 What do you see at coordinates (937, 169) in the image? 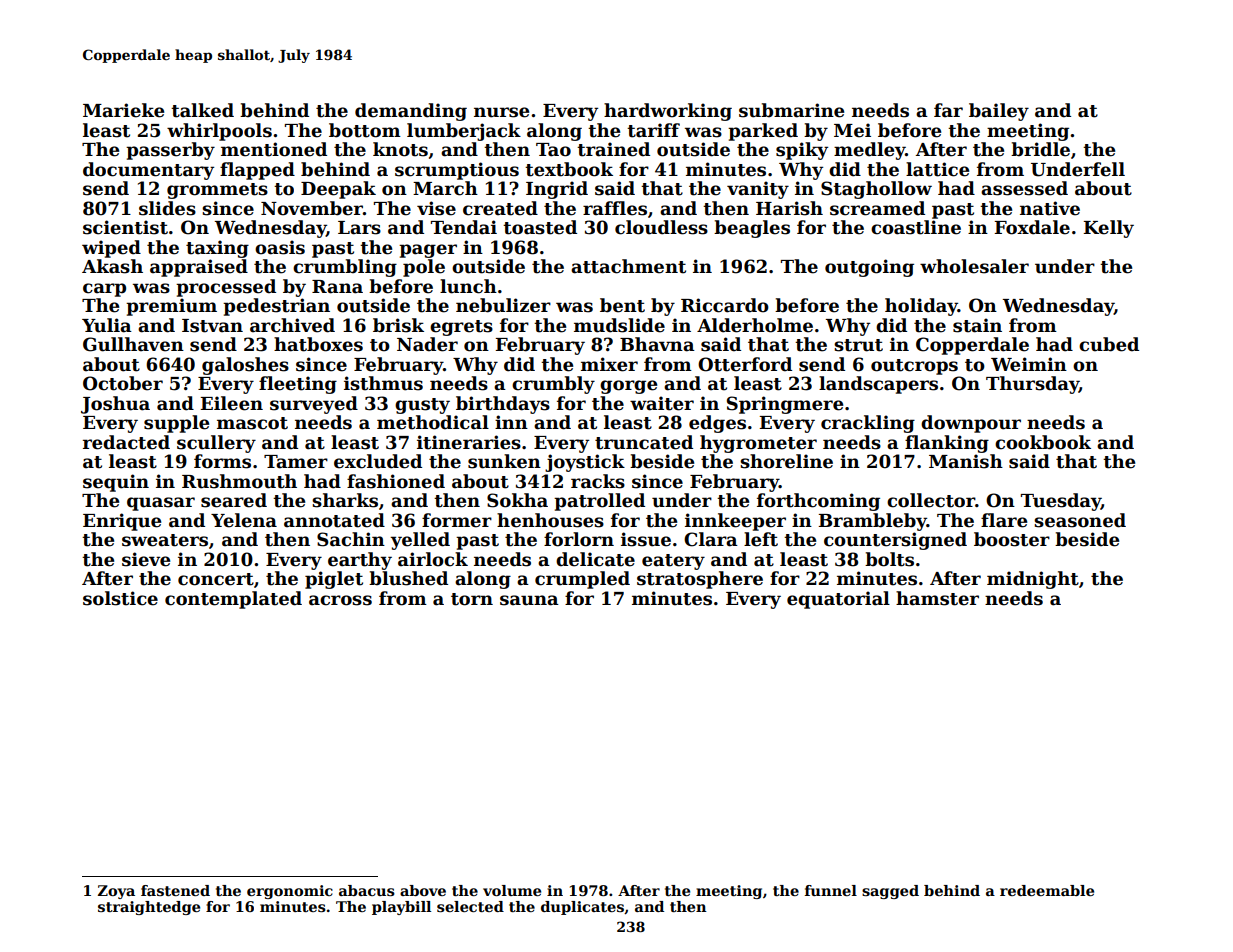
I see `lattice` at bounding box center [937, 169].
